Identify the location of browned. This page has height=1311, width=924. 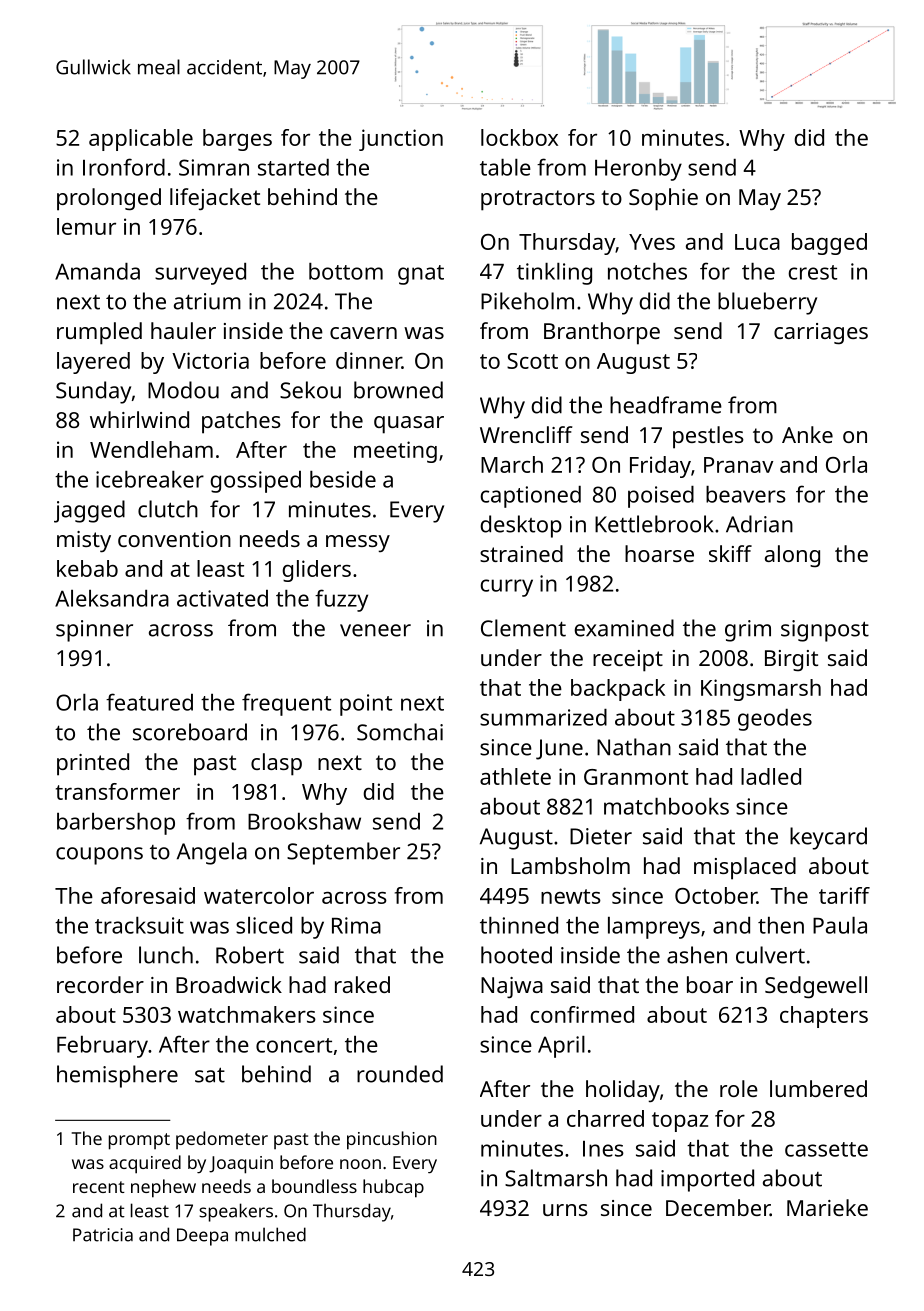
(398, 390).
